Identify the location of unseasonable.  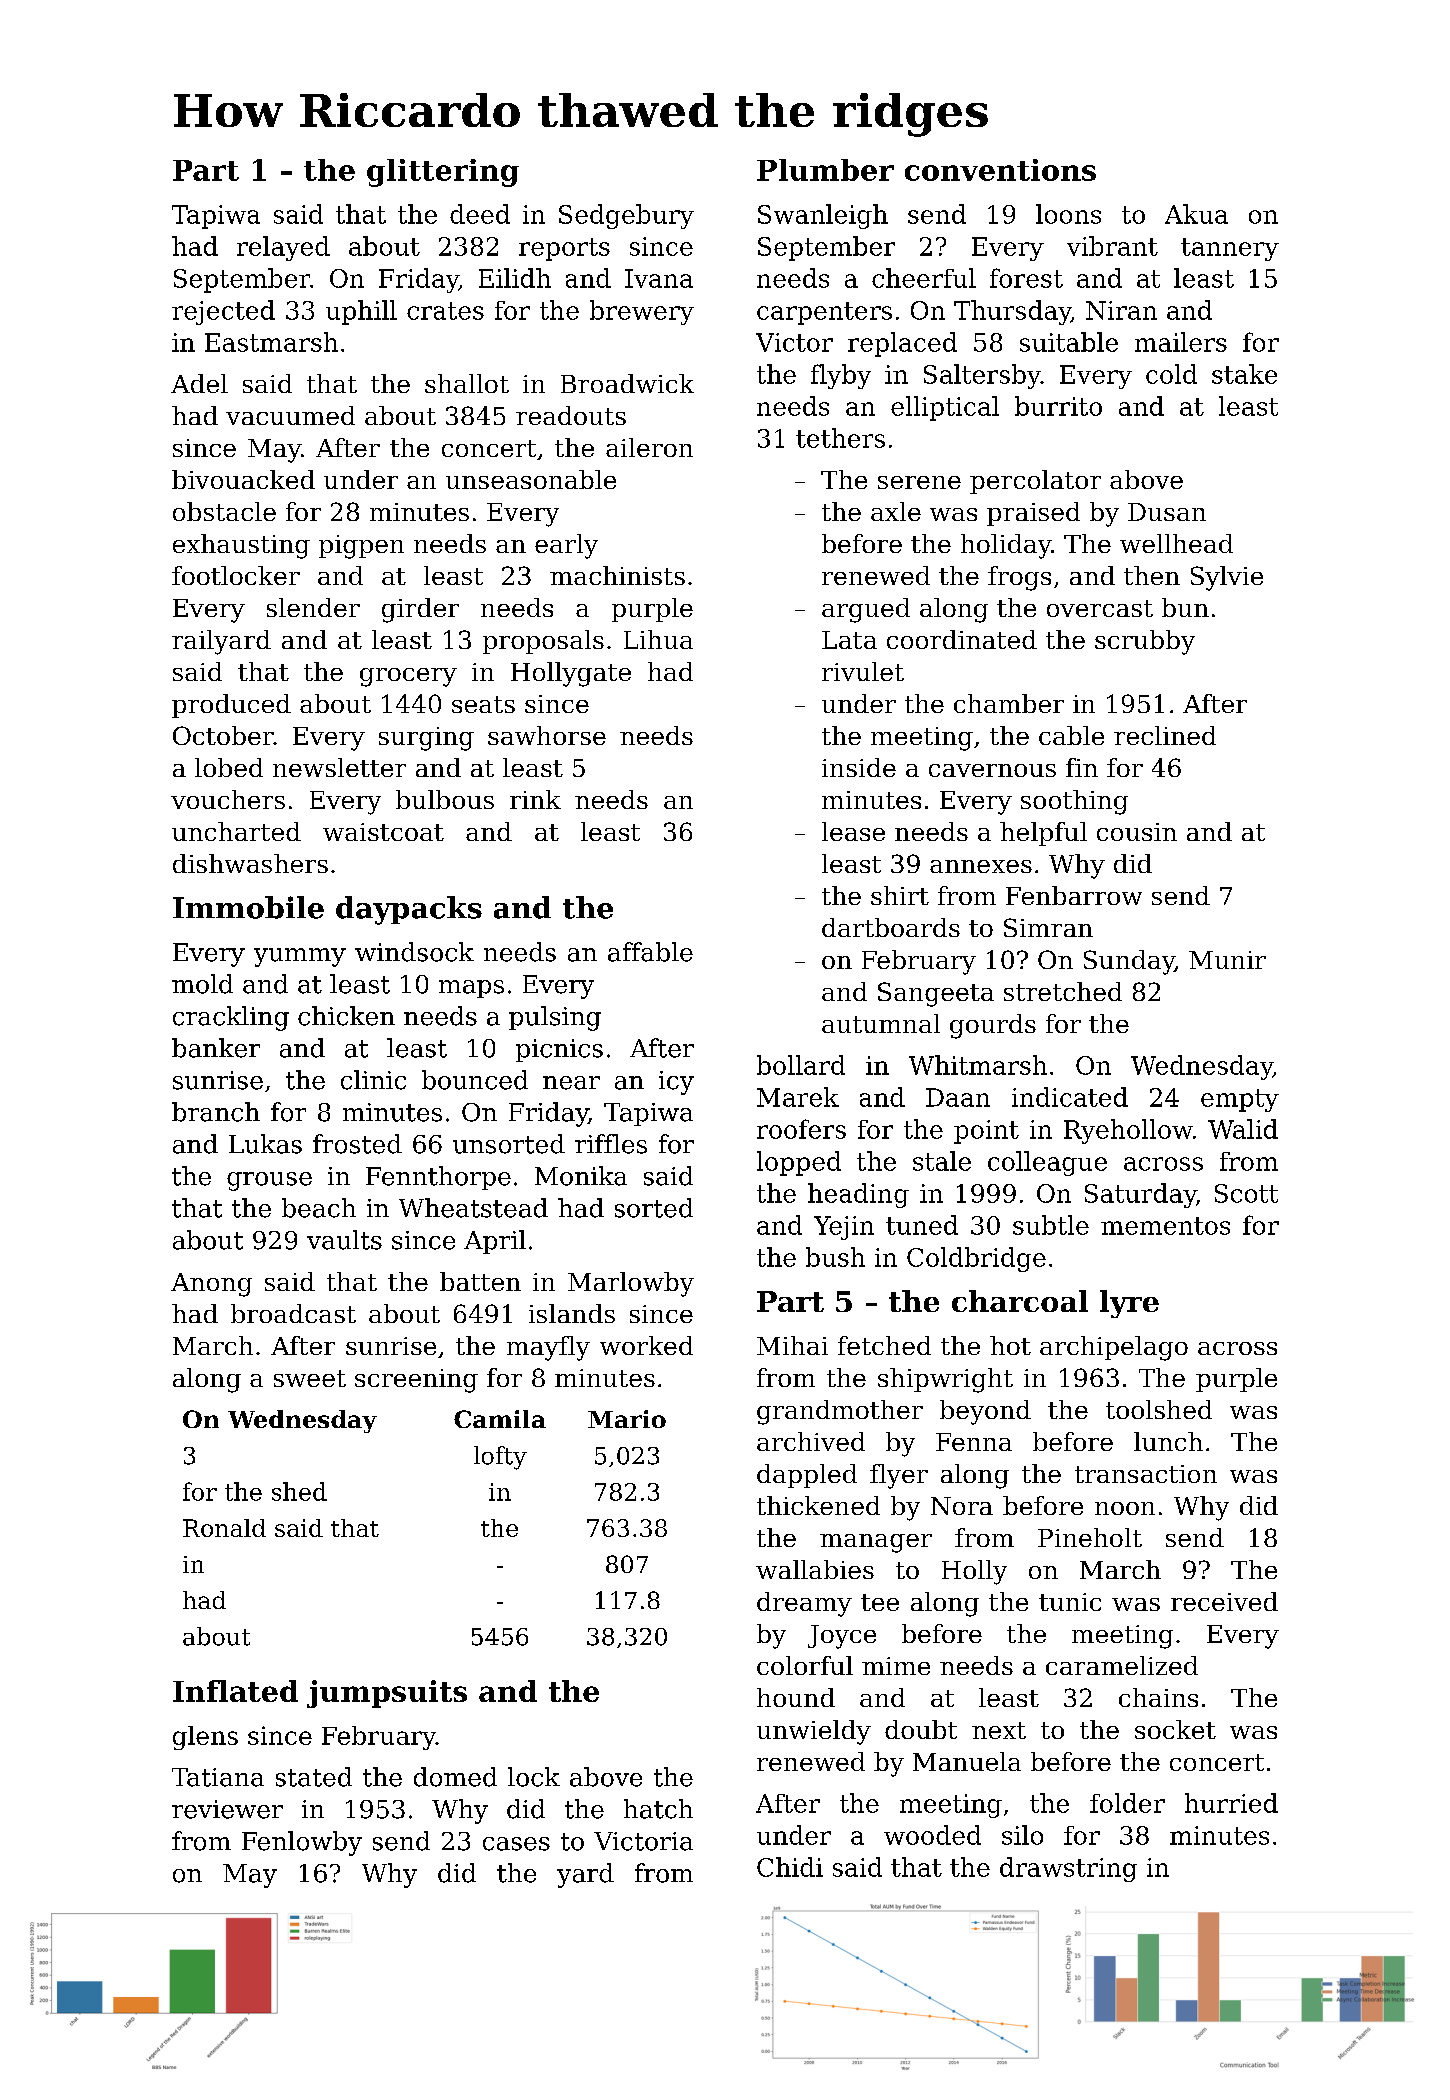
(531, 479).
